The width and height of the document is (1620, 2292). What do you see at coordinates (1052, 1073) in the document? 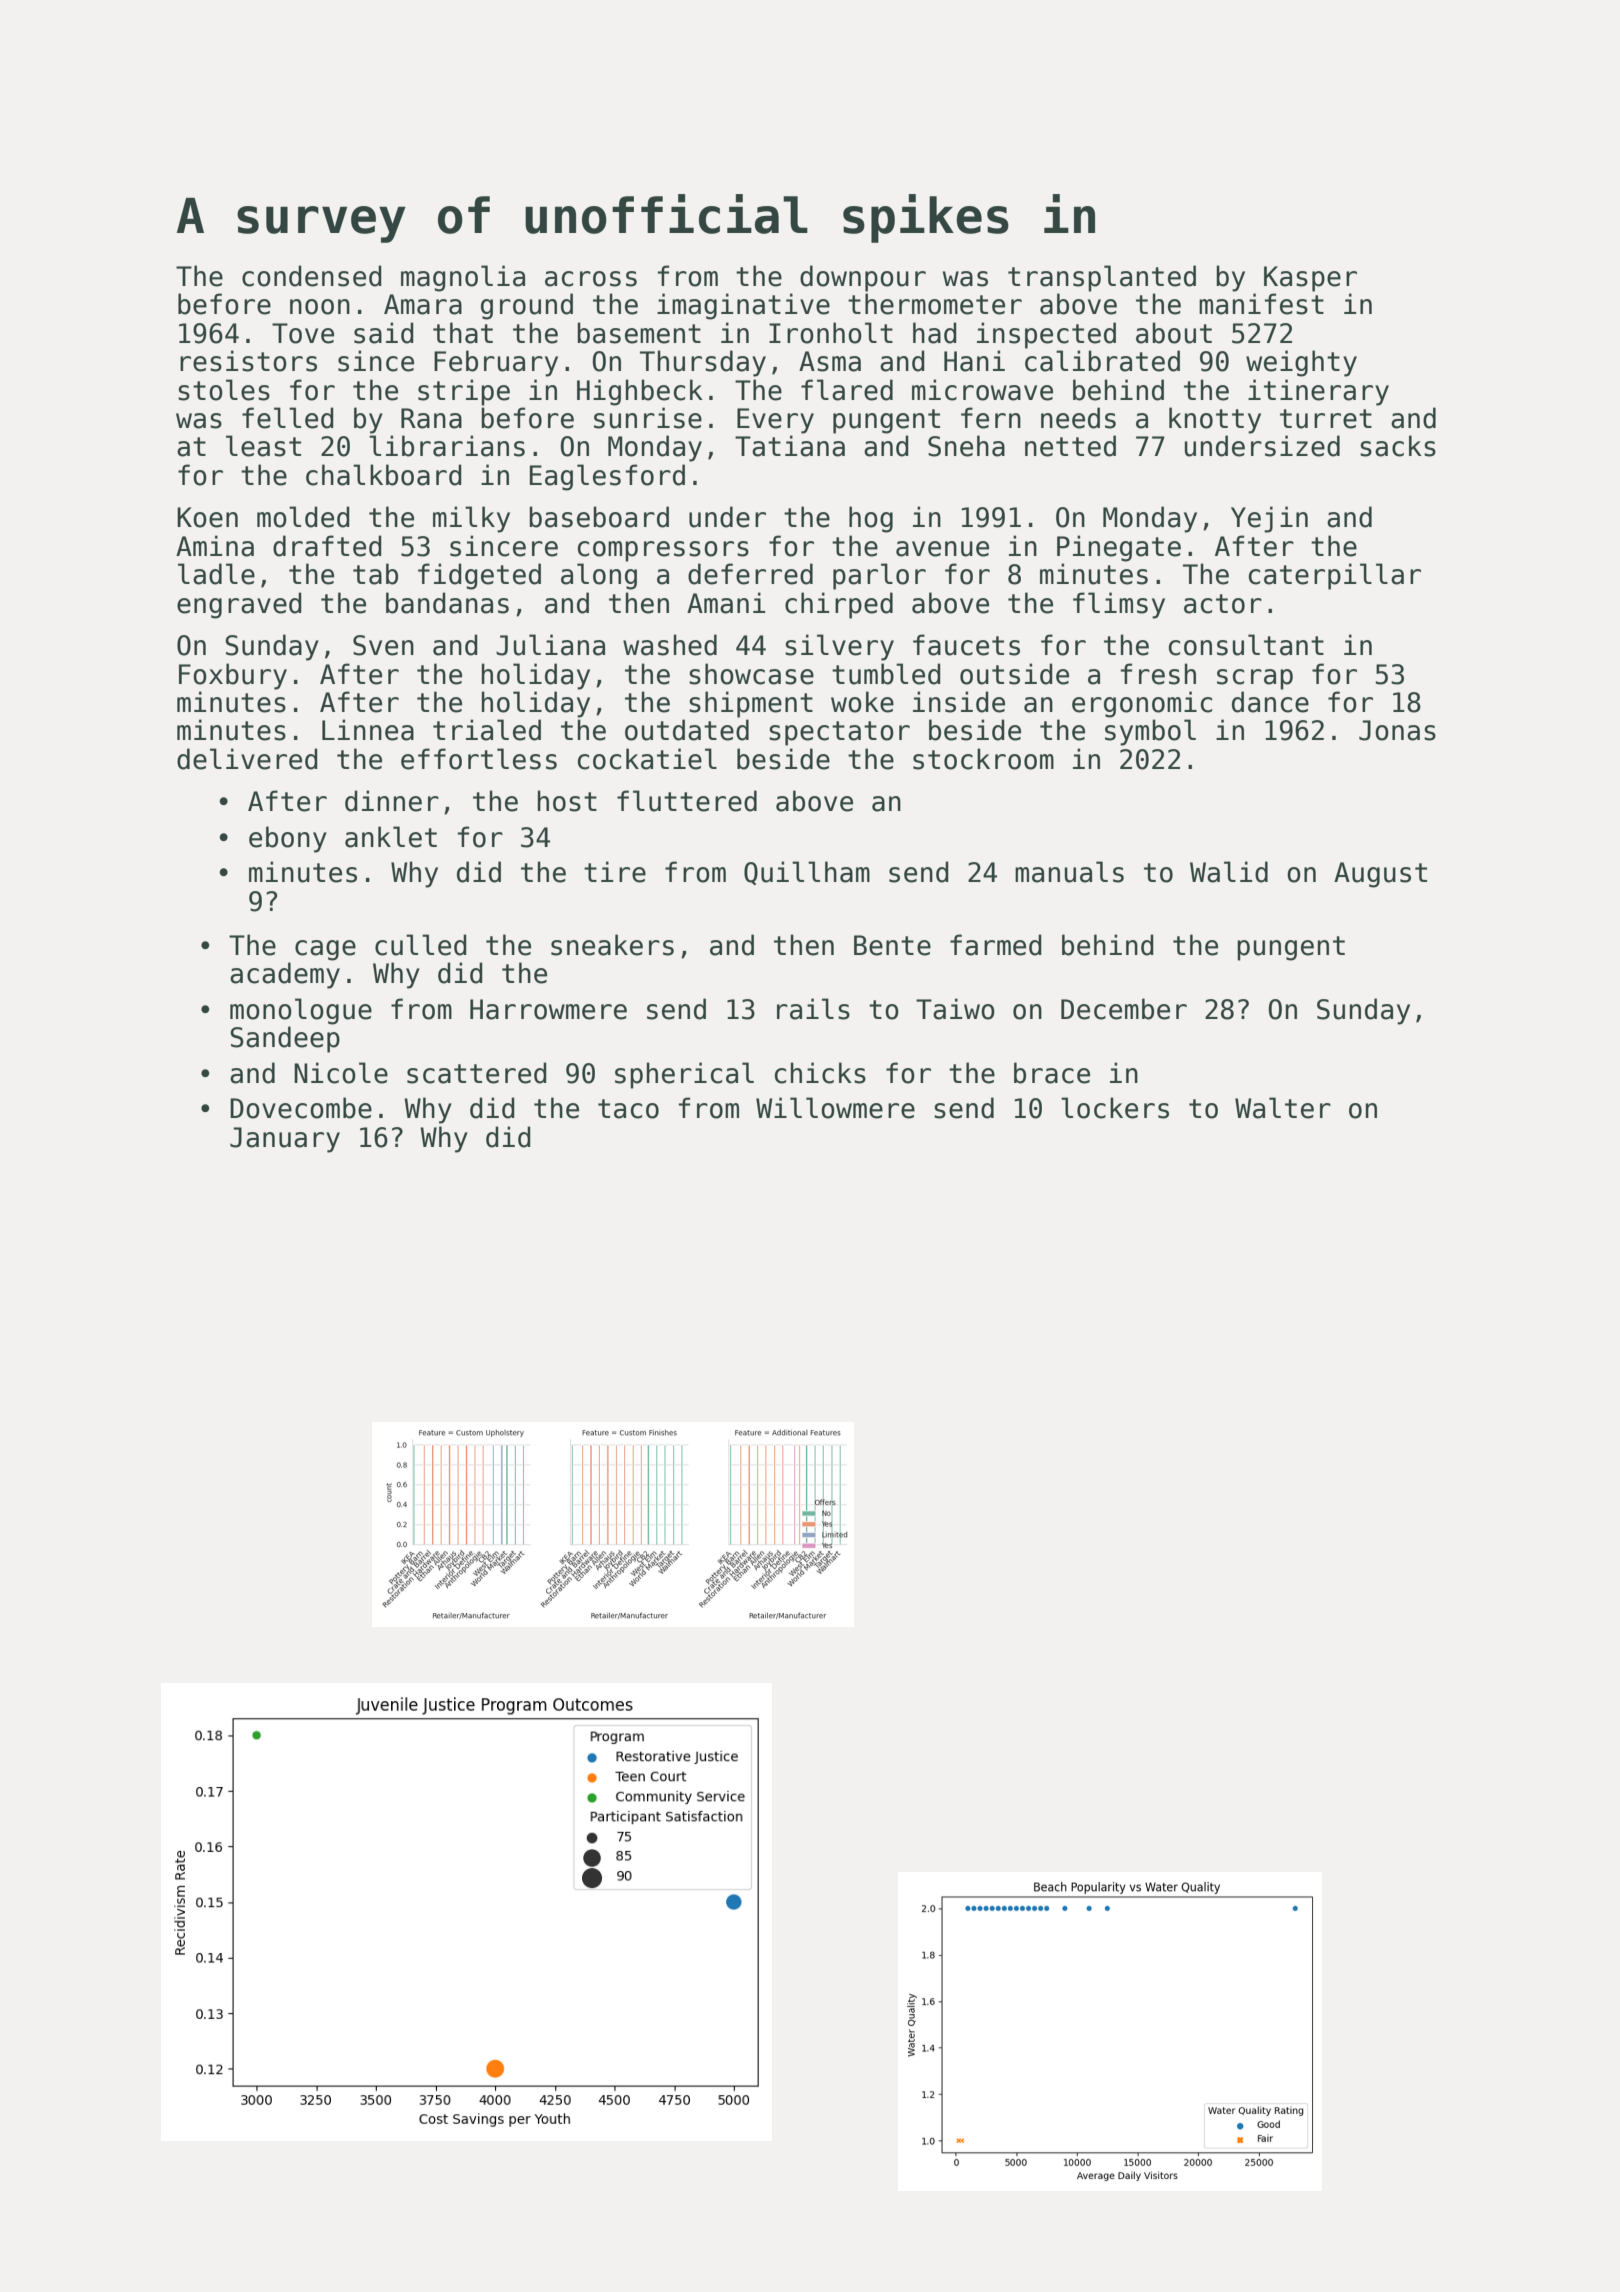
I see `brace` at bounding box center [1052, 1073].
